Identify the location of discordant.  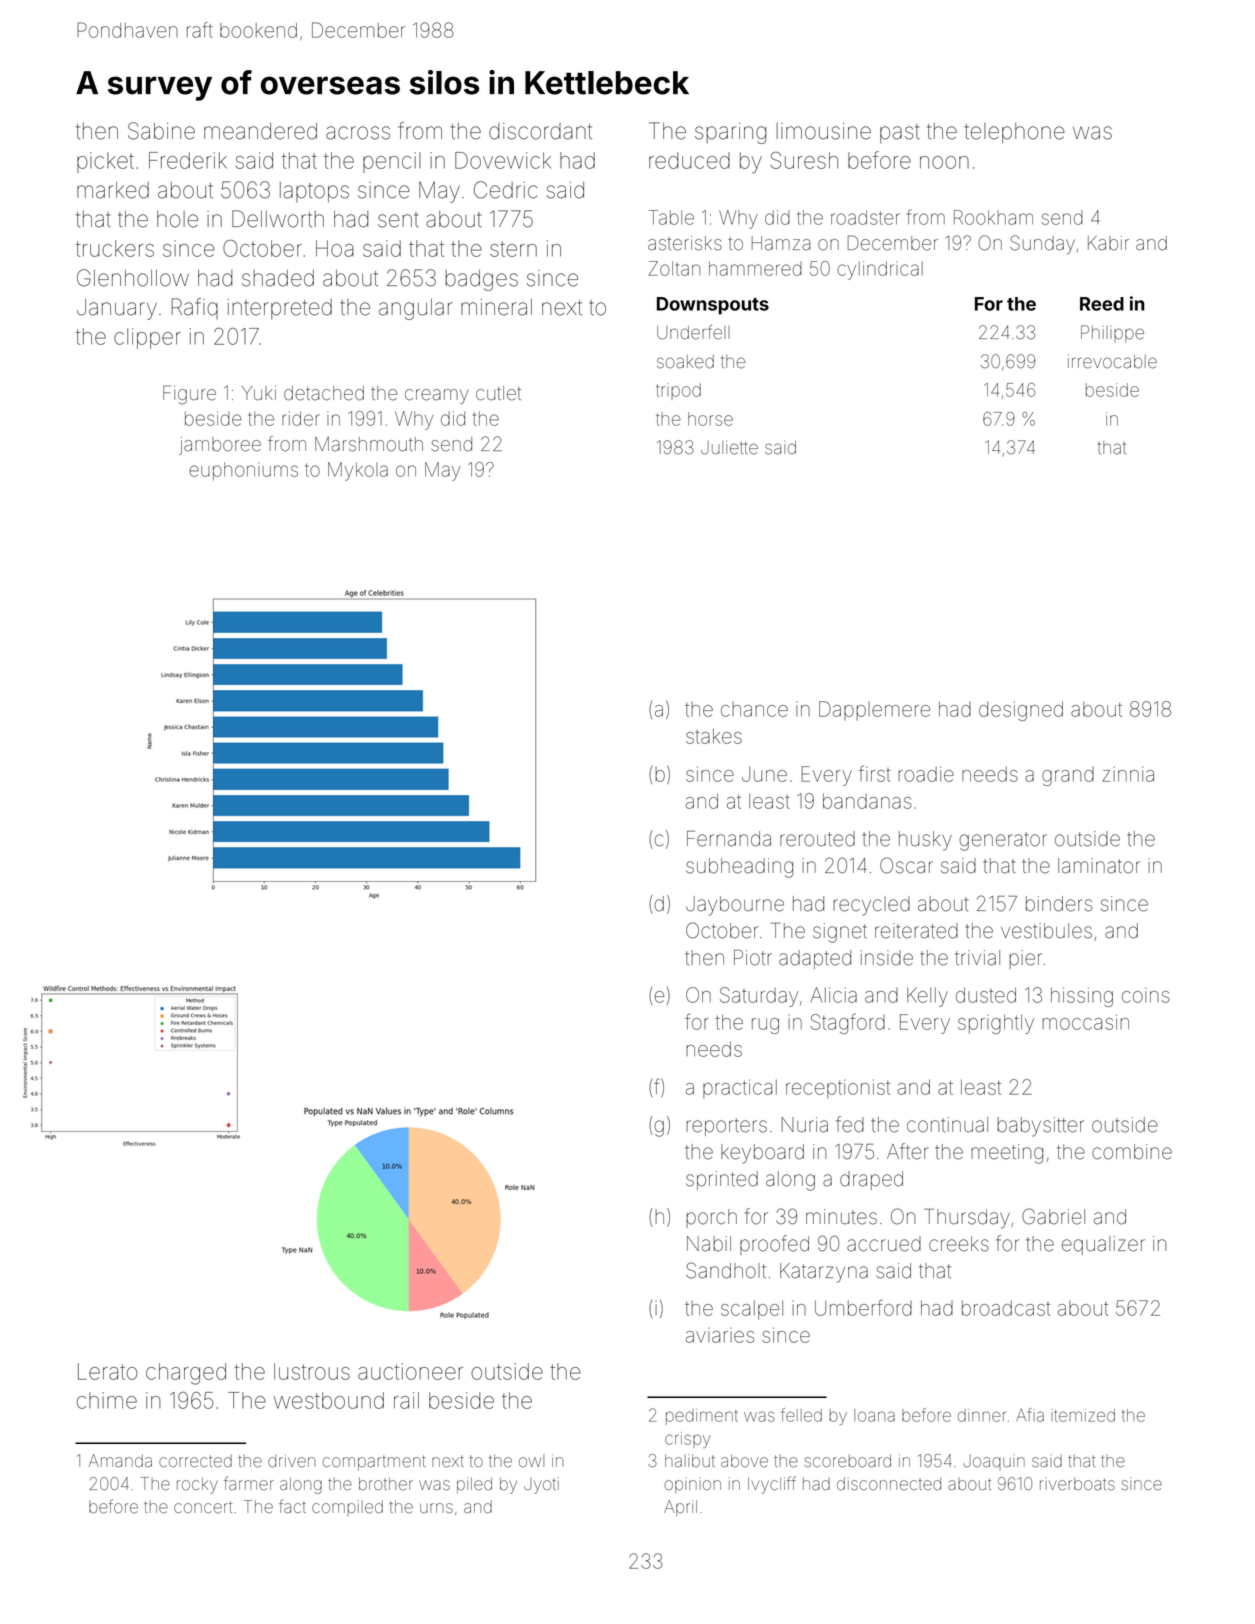
(540, 131).
